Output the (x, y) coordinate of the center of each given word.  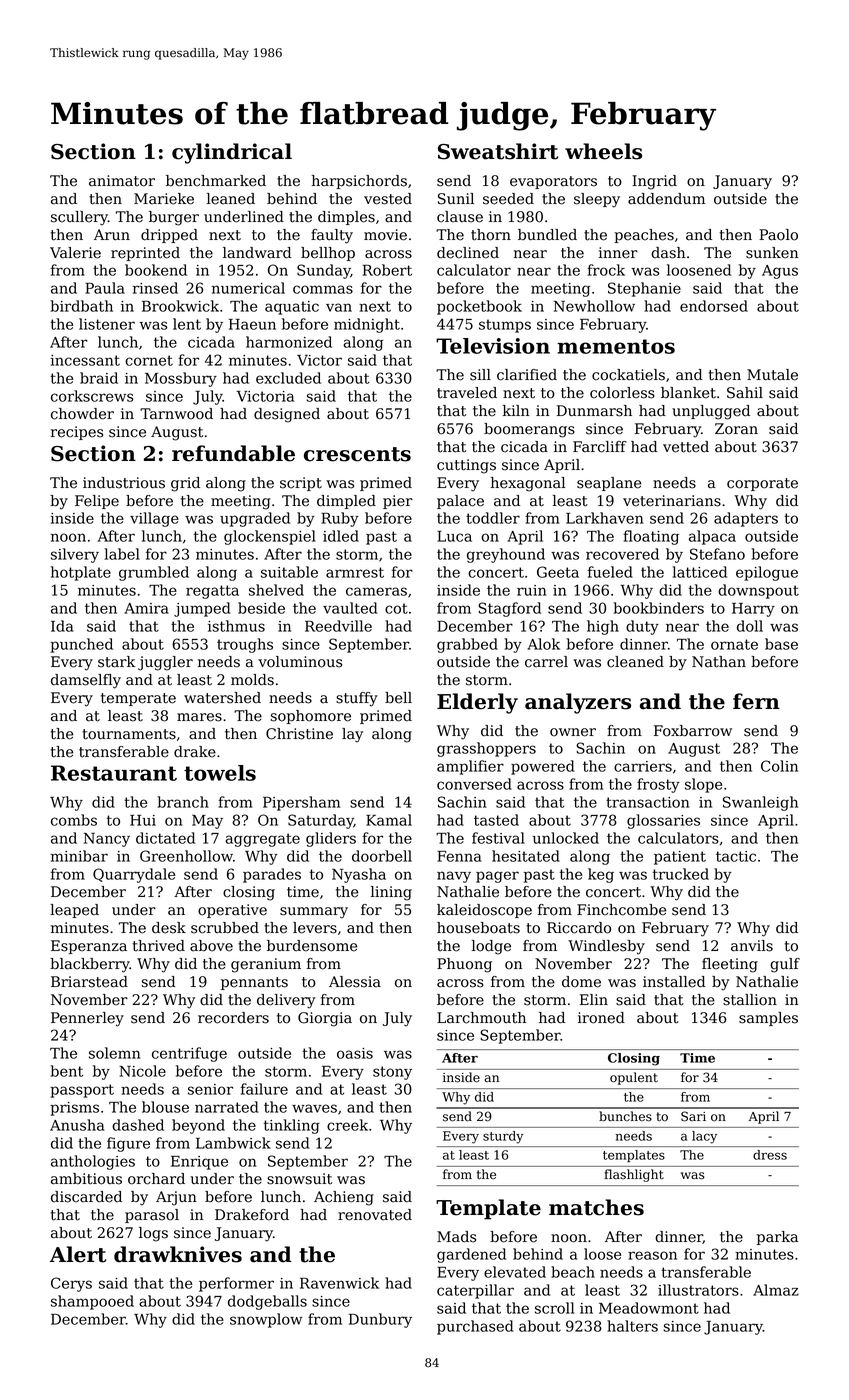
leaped (74, 911)
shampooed (92, 1302)
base (781, 644)
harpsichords (359, 182)
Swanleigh (760, 803)
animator (122, 181)
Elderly (477, 703)
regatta (212, 592)
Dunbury (380, 1320)
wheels (603, 151)
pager (497, 877)
